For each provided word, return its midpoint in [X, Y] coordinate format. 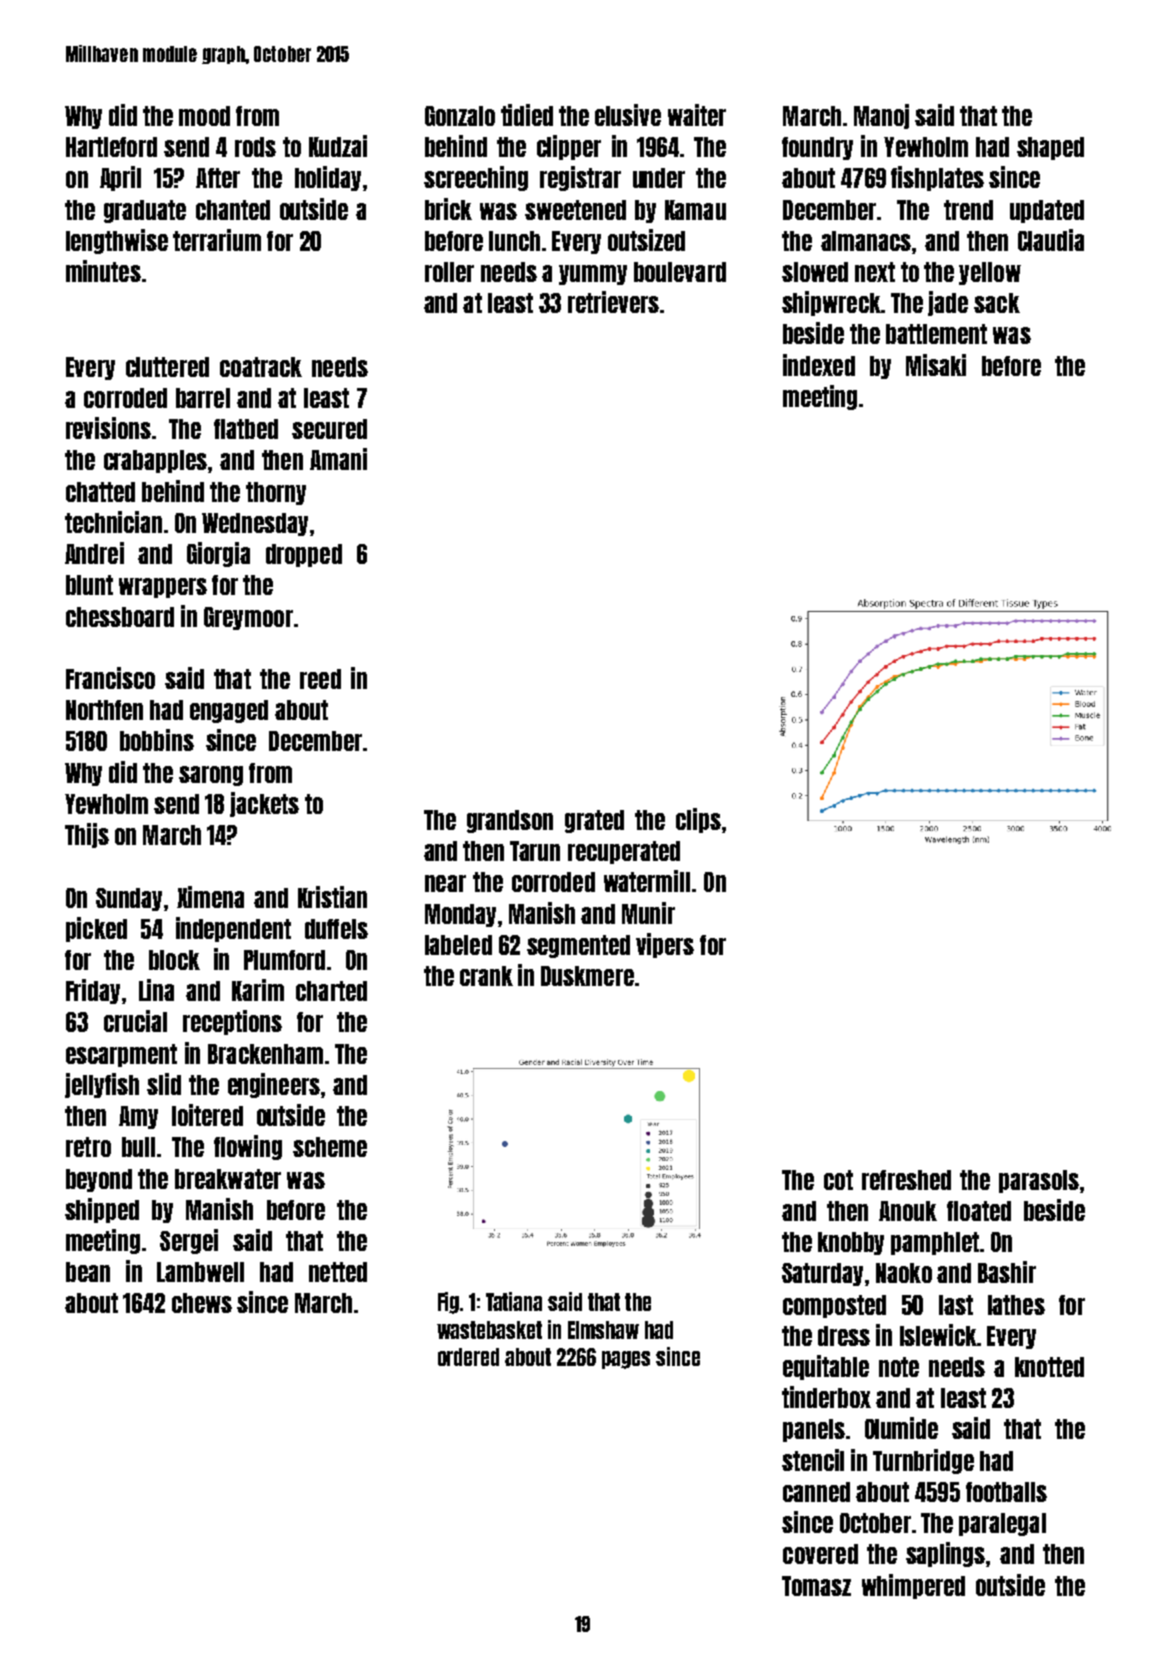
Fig [448, 1303]
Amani [338, 459]
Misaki [936, 365]
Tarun [535, 851]
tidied [527, 115]
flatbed [246, 429]
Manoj [881, 116]
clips [698, 820]
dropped [304, 555]
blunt [89, 585]
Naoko [904, 1273]
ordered [468, 1357]
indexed [819, 365]
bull [138, 1147]
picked [96, 929]
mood [204, 116]
